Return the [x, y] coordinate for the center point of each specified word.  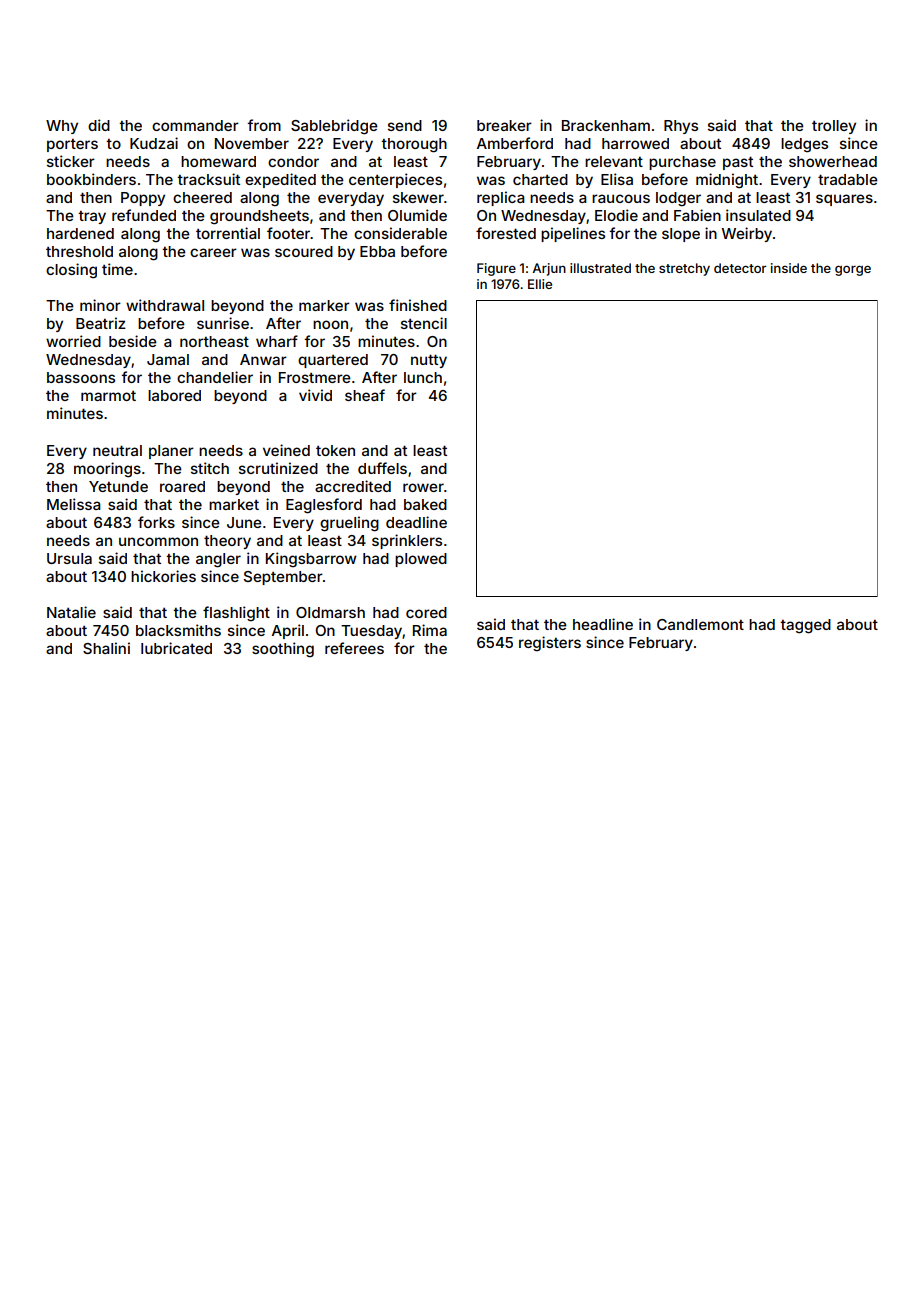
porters [72, 145]
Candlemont [700, 624]
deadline [416, 522]
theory [227, 542]
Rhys [681, 127]
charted [540, 179]
